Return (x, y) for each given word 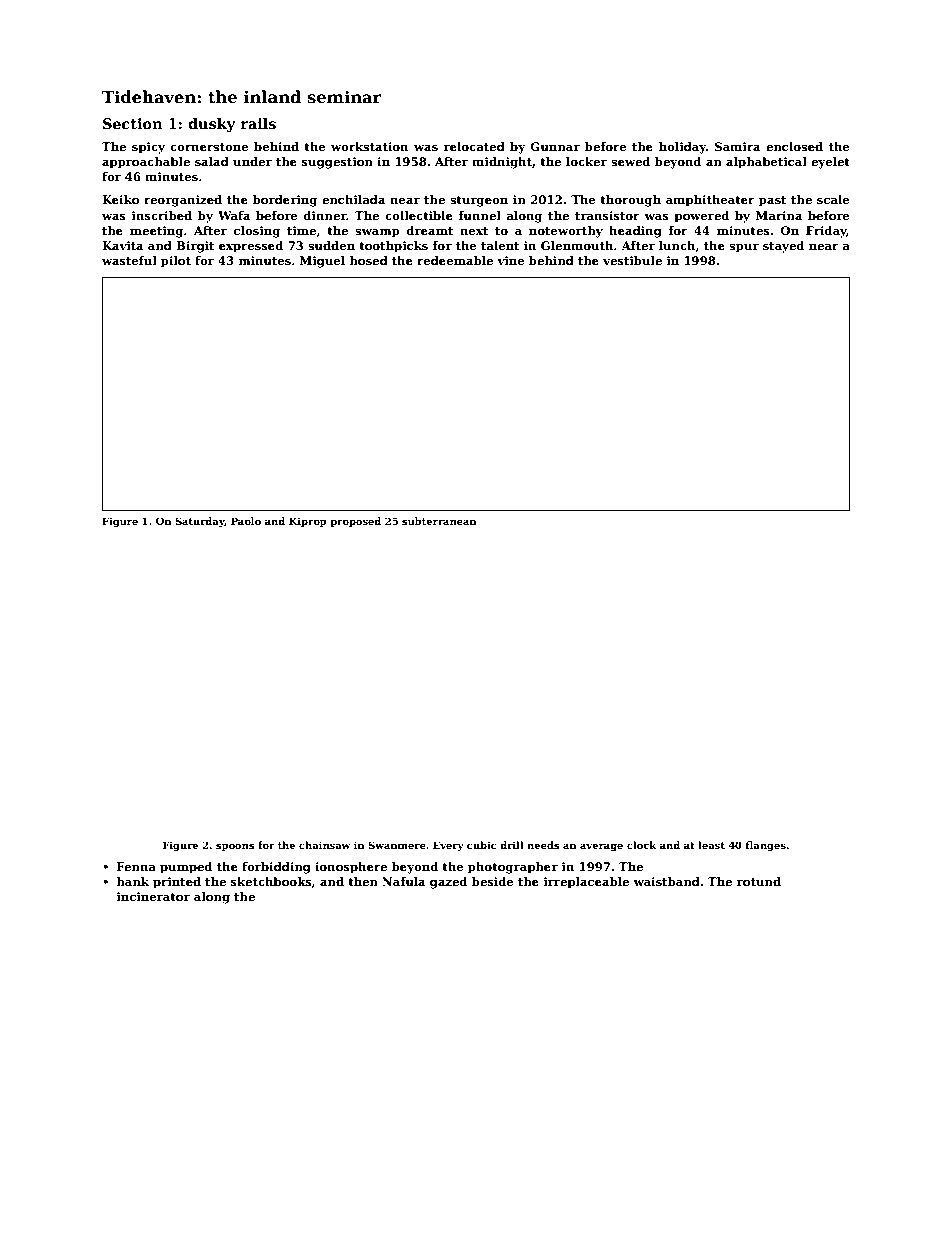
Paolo (246, 521)
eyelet (830, 163)
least (711, 845)
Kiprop (308, 522)
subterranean (439, 521)
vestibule (632, 260)
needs (543, 845)
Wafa (234, 215)
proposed (355, 522)
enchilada (354, 199)
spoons (235, 847)
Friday (826, 232)
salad (212, 161)
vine (510, 260)
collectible (419, 215)
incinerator (153, 896)
